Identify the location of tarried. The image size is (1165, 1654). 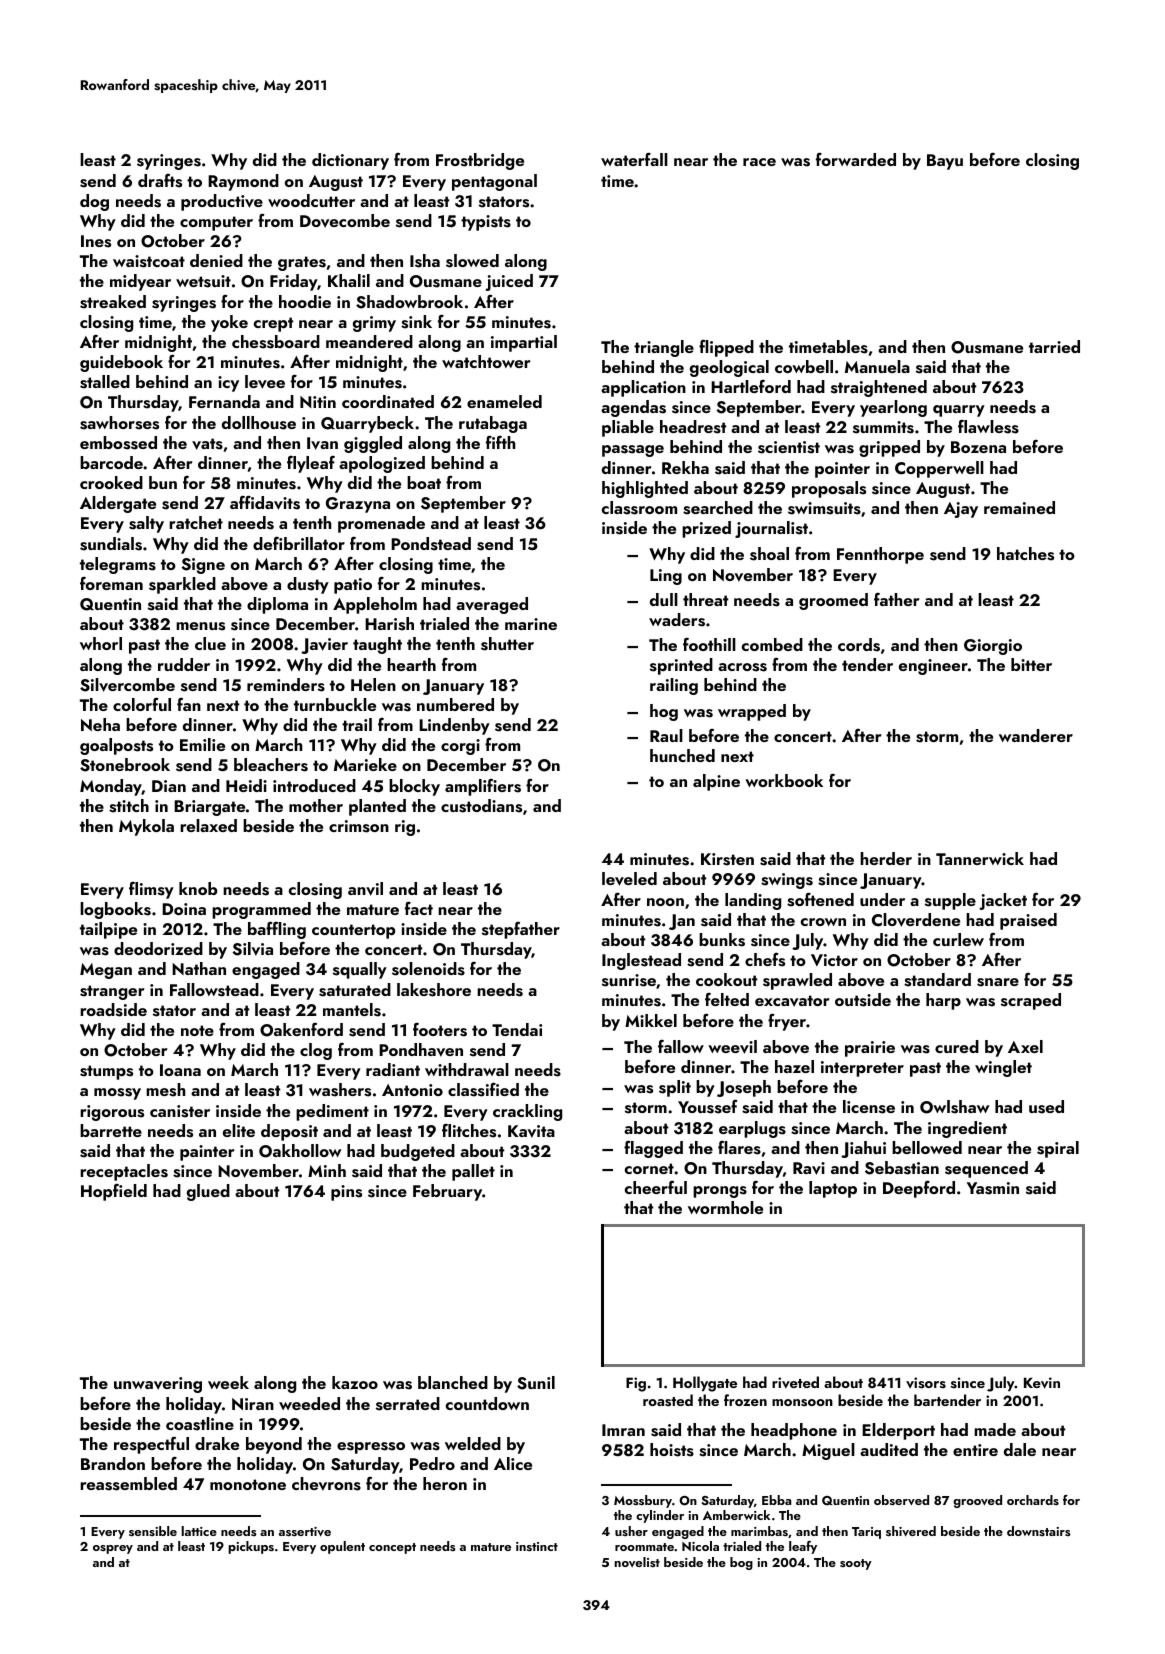
(1054, 346).
